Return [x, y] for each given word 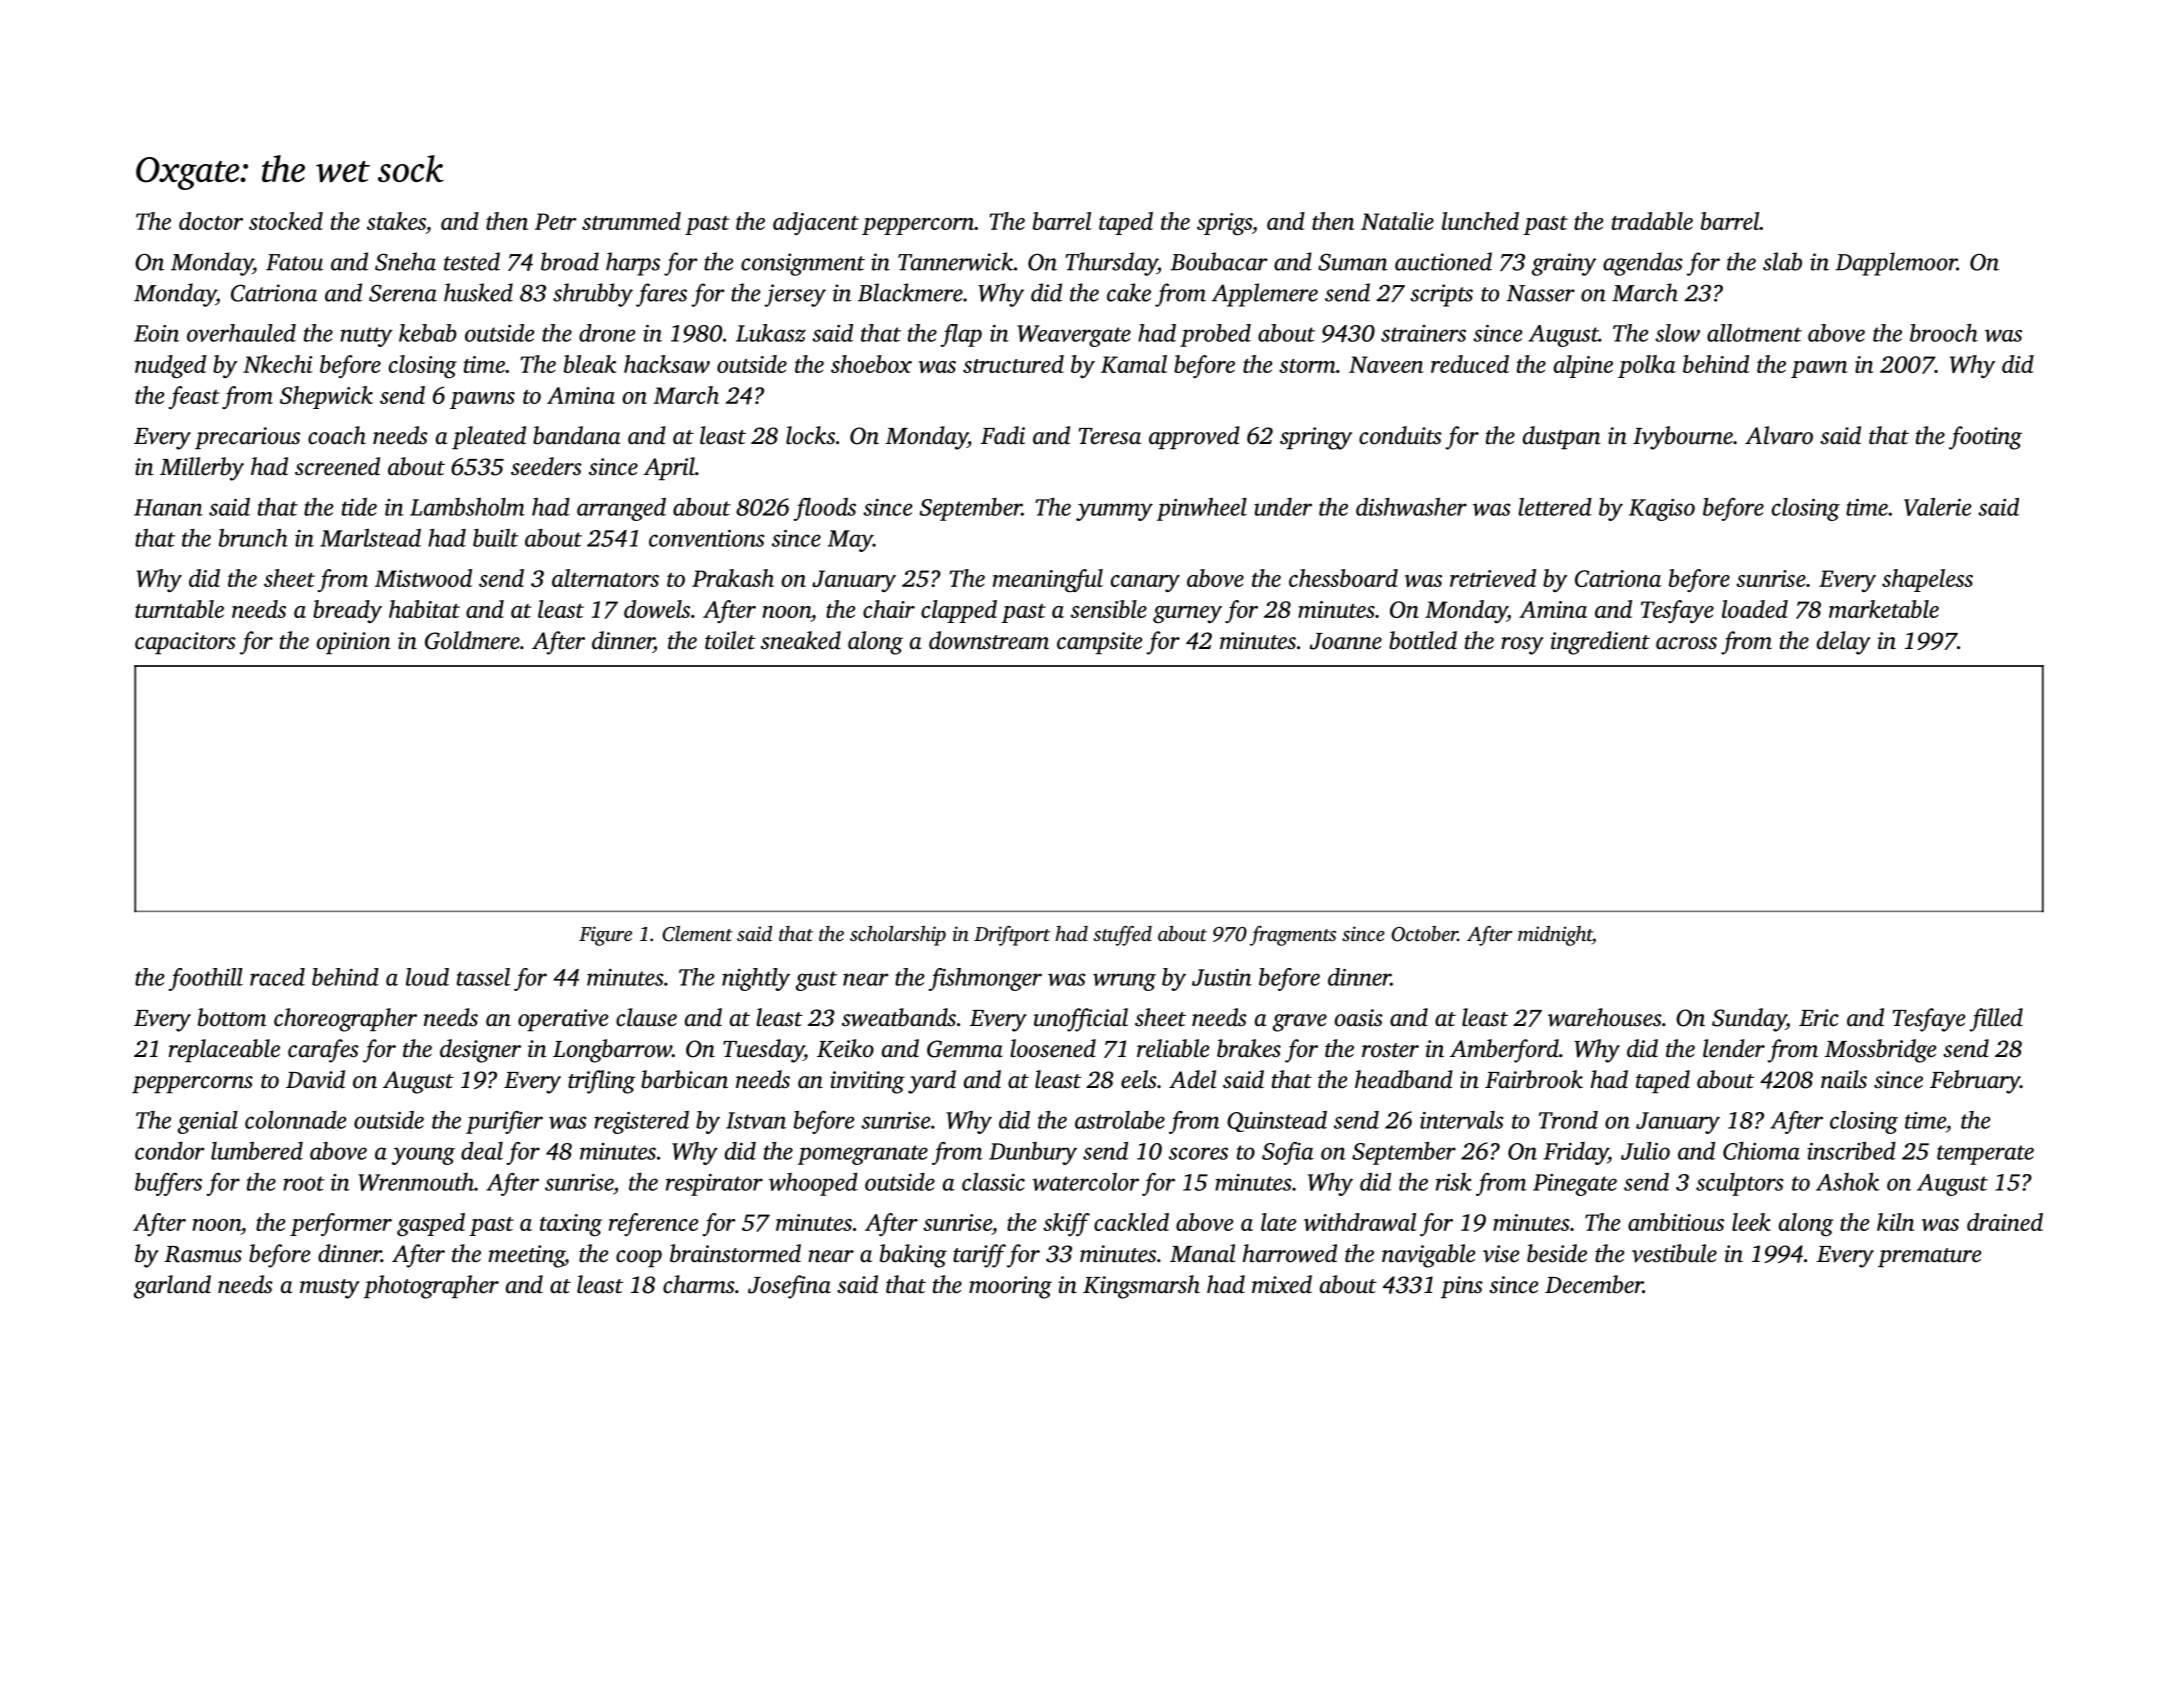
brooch [1944, 333]
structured [1013, 364]
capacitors [185, 643]
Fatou [294, 262]
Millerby [202, 469]
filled [1996, 1020]
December [1594, 1284]
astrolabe [1120, 1120]
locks [810, 435]
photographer [431, 1287]
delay [1844, 643]
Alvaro [1779, 435]
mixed [1282, 1284]
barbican [684, 1079]
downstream [989, 640]
